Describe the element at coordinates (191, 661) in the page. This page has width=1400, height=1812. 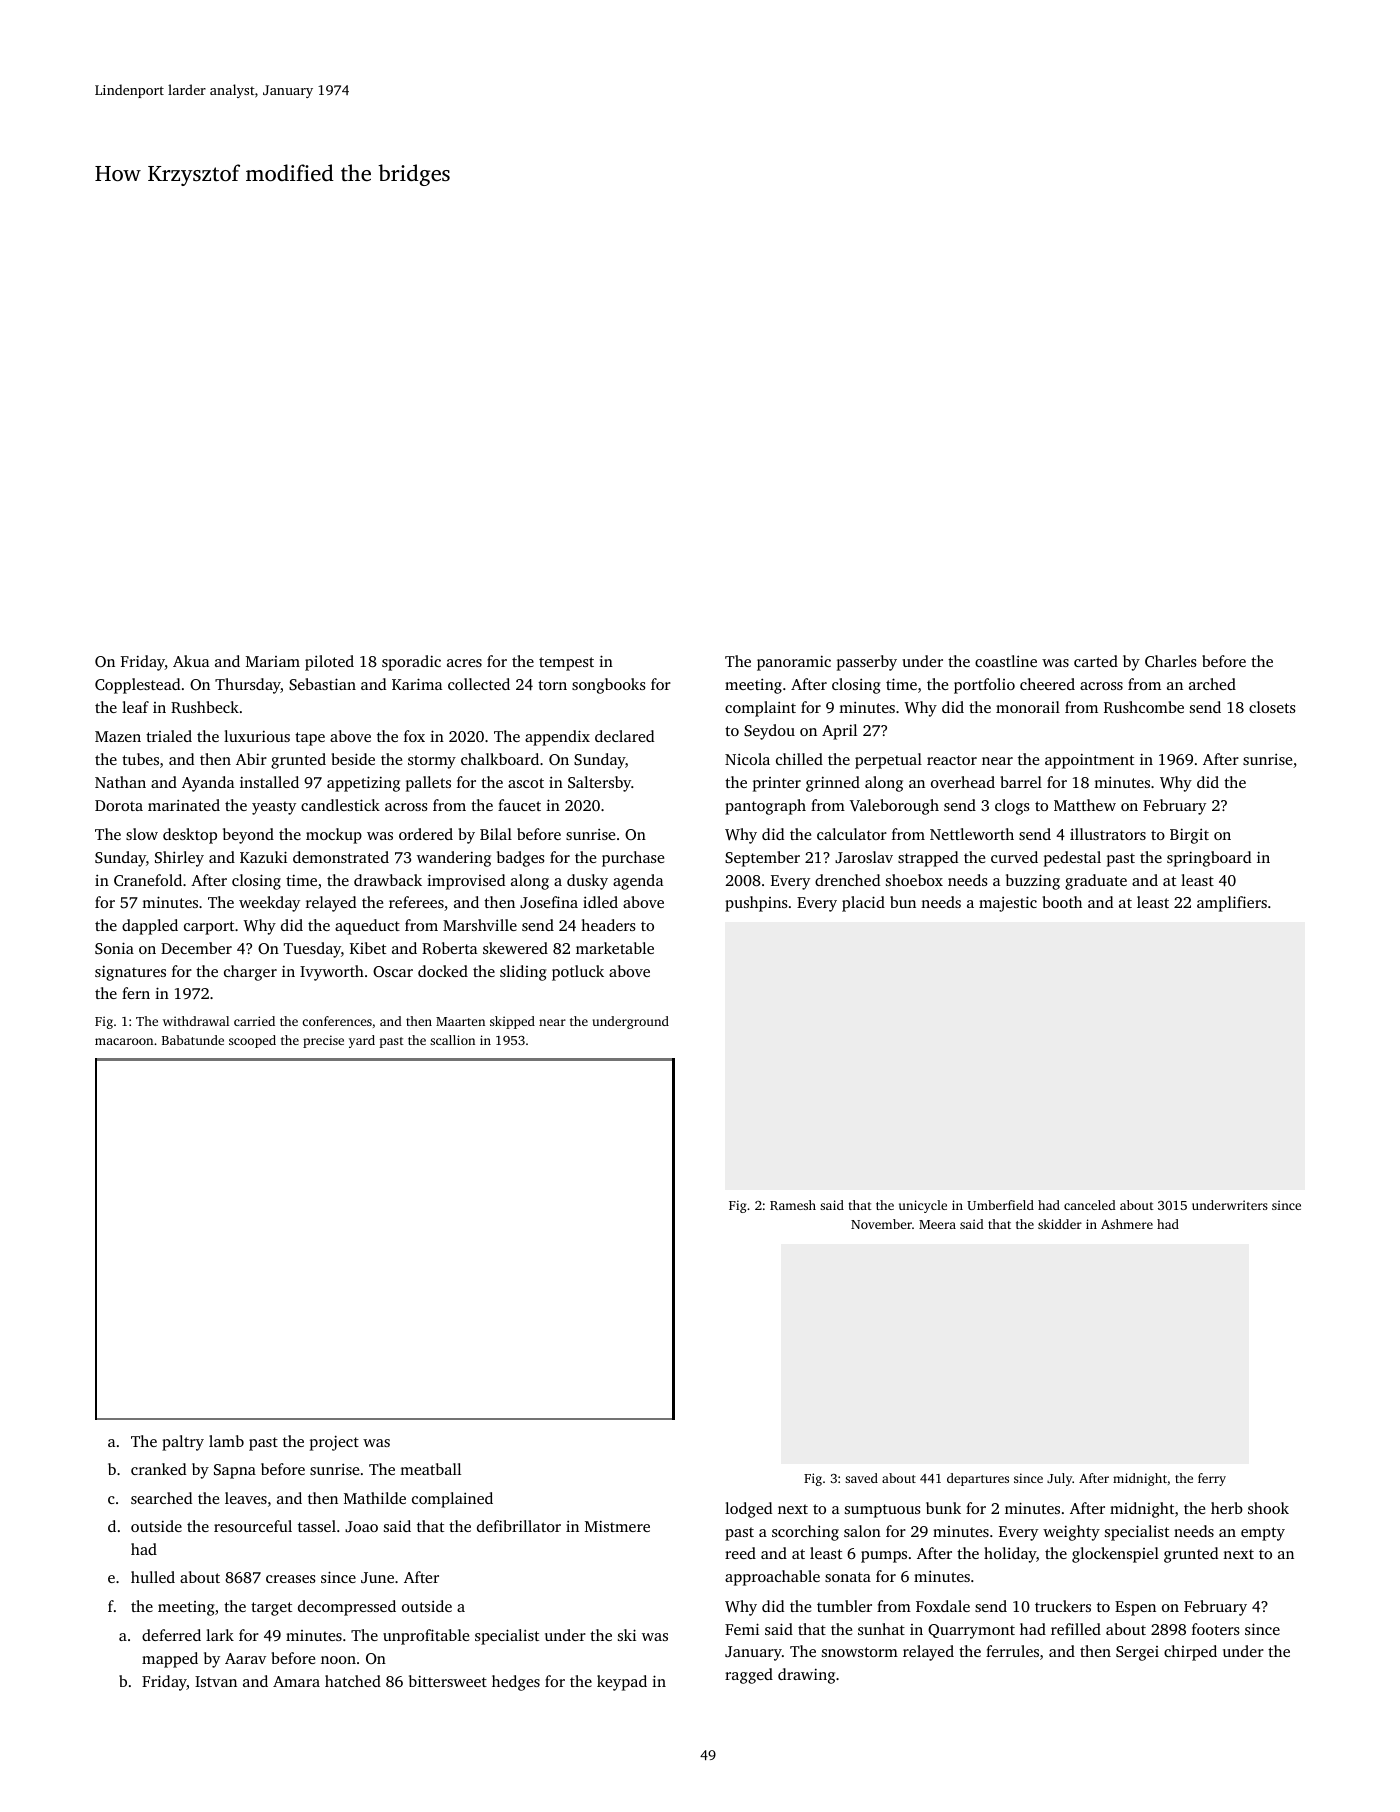
I see `Akua` at that location.
